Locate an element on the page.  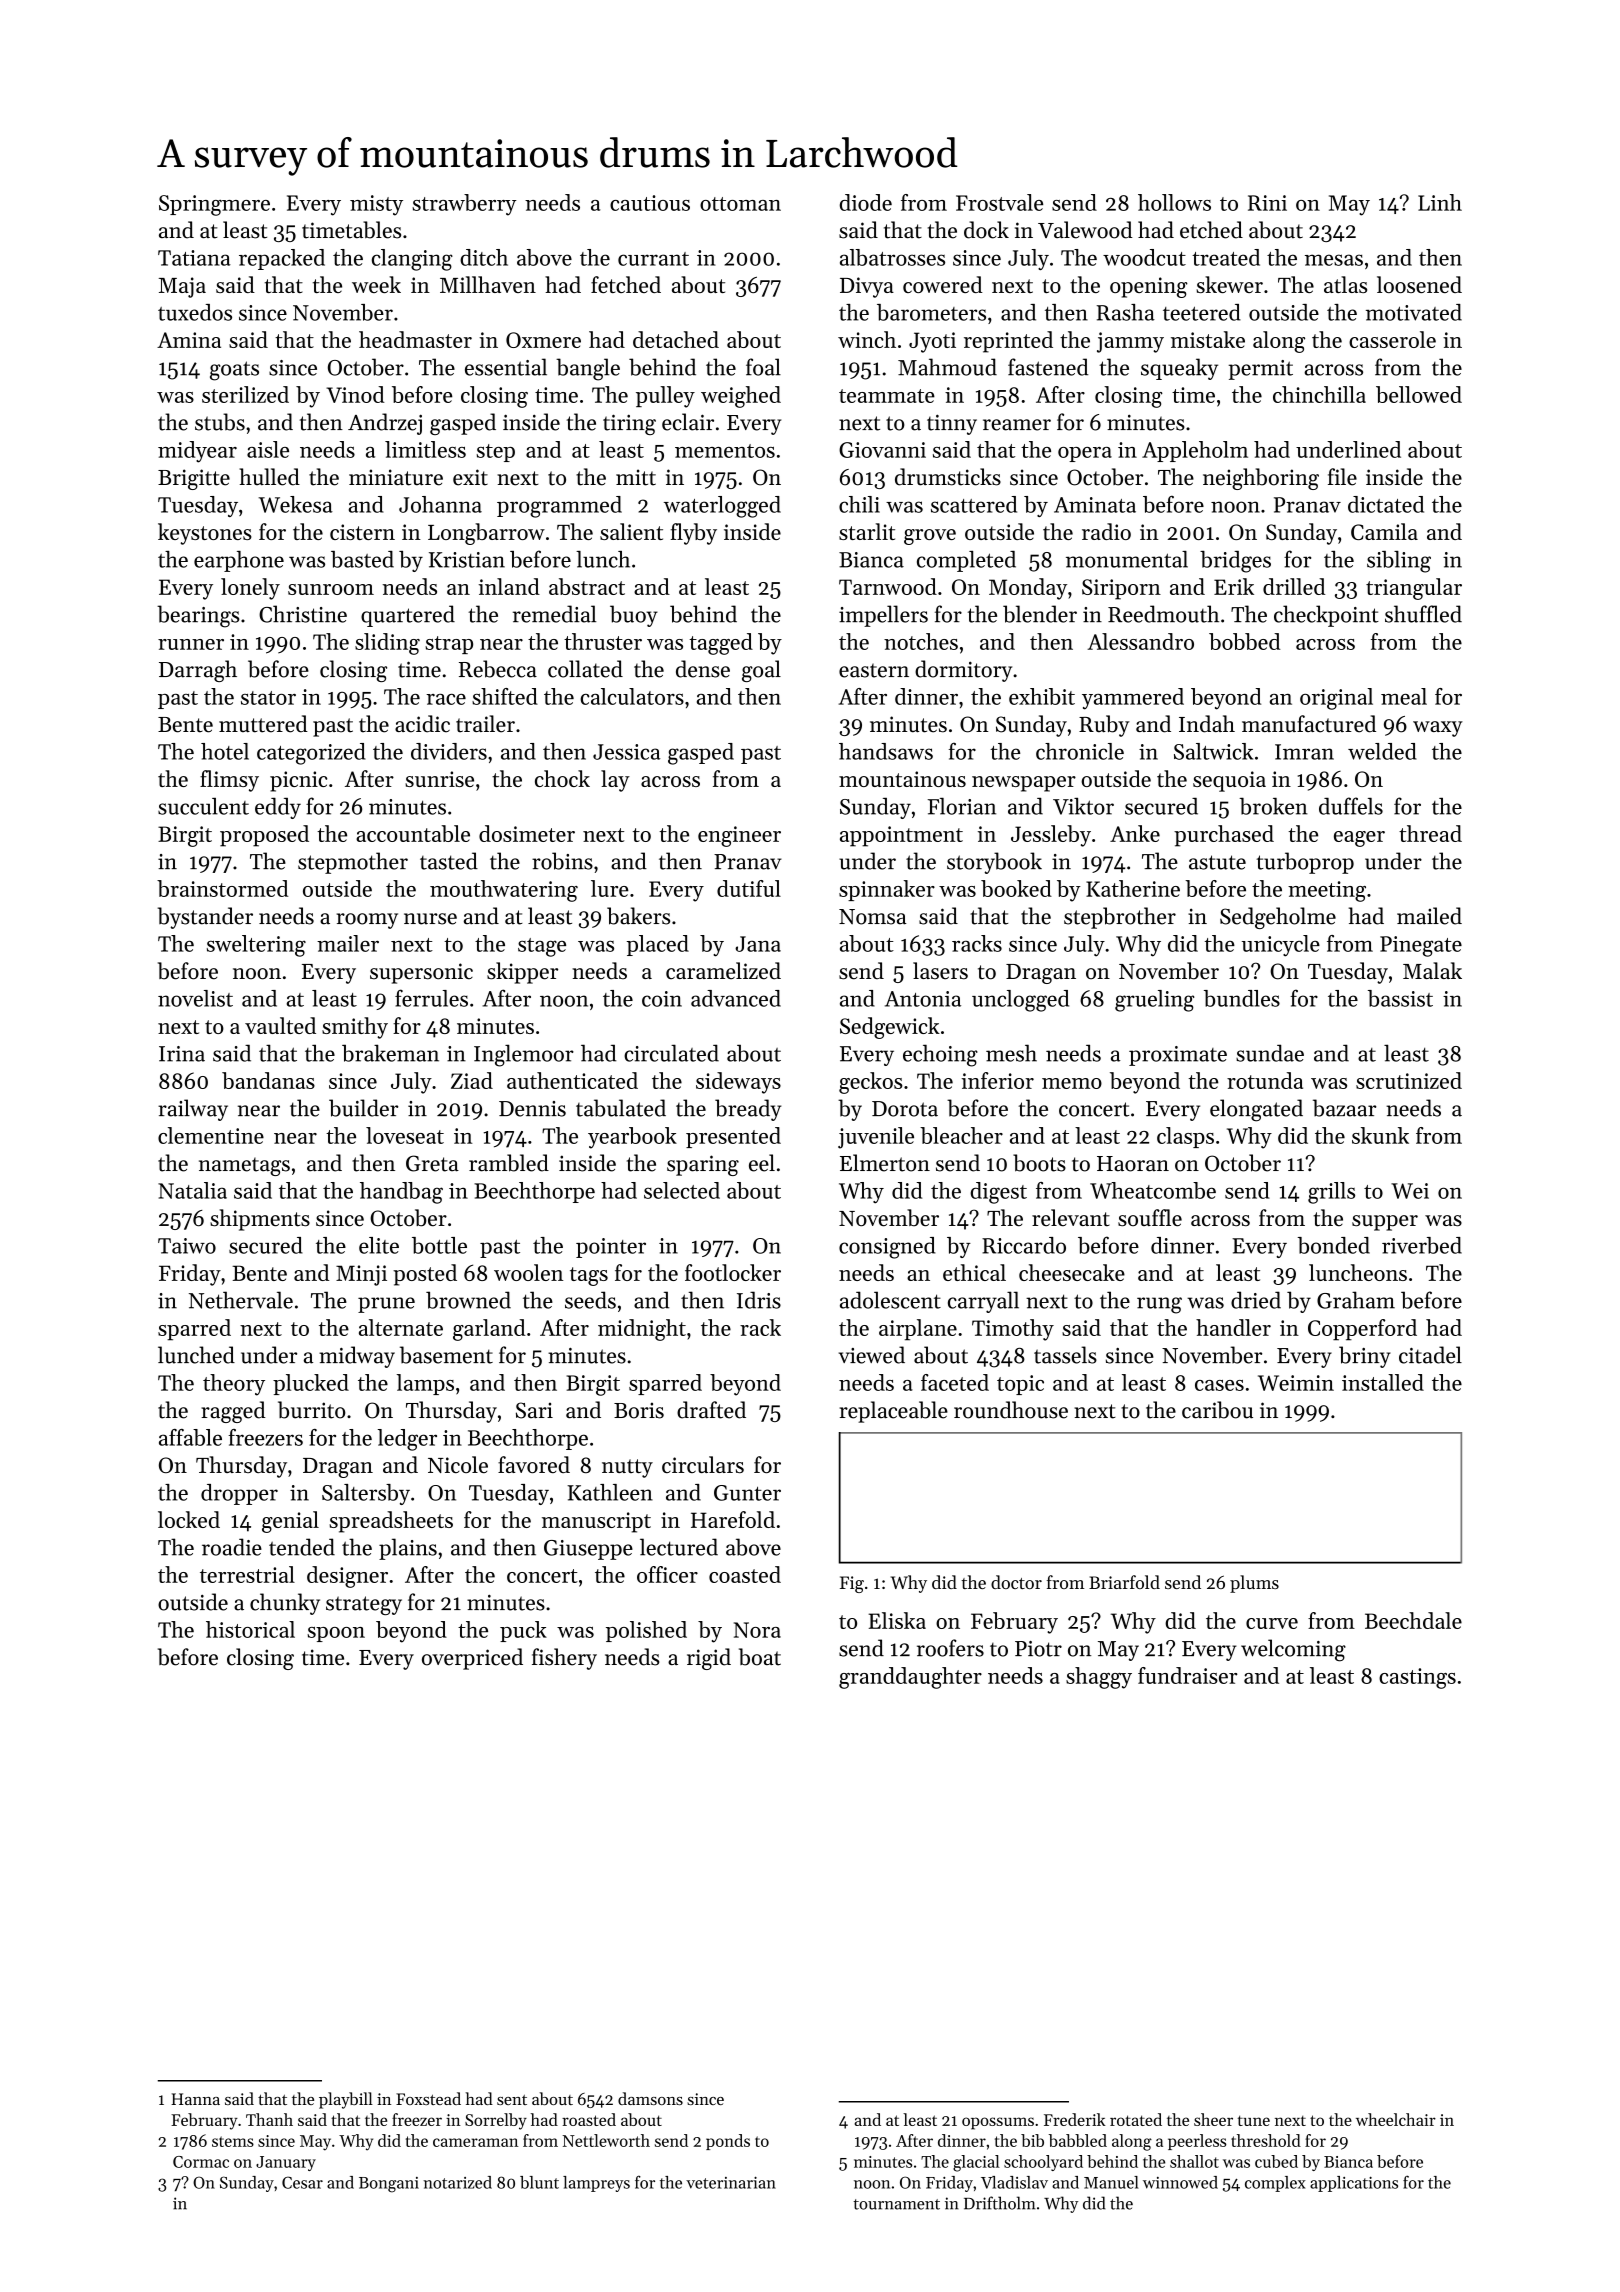
repacked is located at coordinates (282, 259).
